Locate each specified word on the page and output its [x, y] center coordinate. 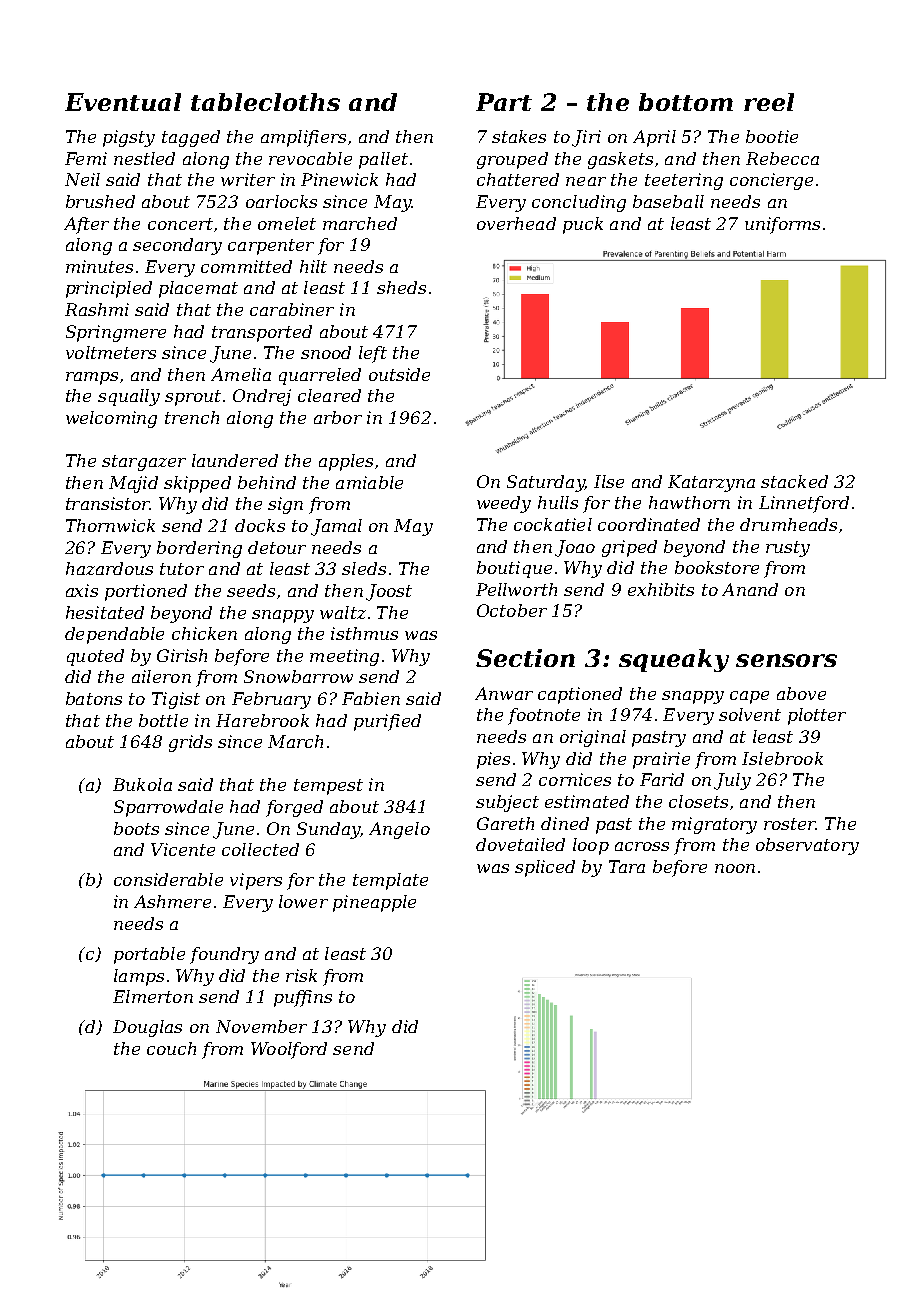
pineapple [374, 903]
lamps [139, 977]
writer [248, 179]
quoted [95, 657]
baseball [668, 201]
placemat [198, 289]
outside [399, 374]
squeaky [674, 660]
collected [260, 849]
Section [525, 658]
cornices [575, 779]
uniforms [782, 225]
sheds [401, 287]
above [801, 693]
